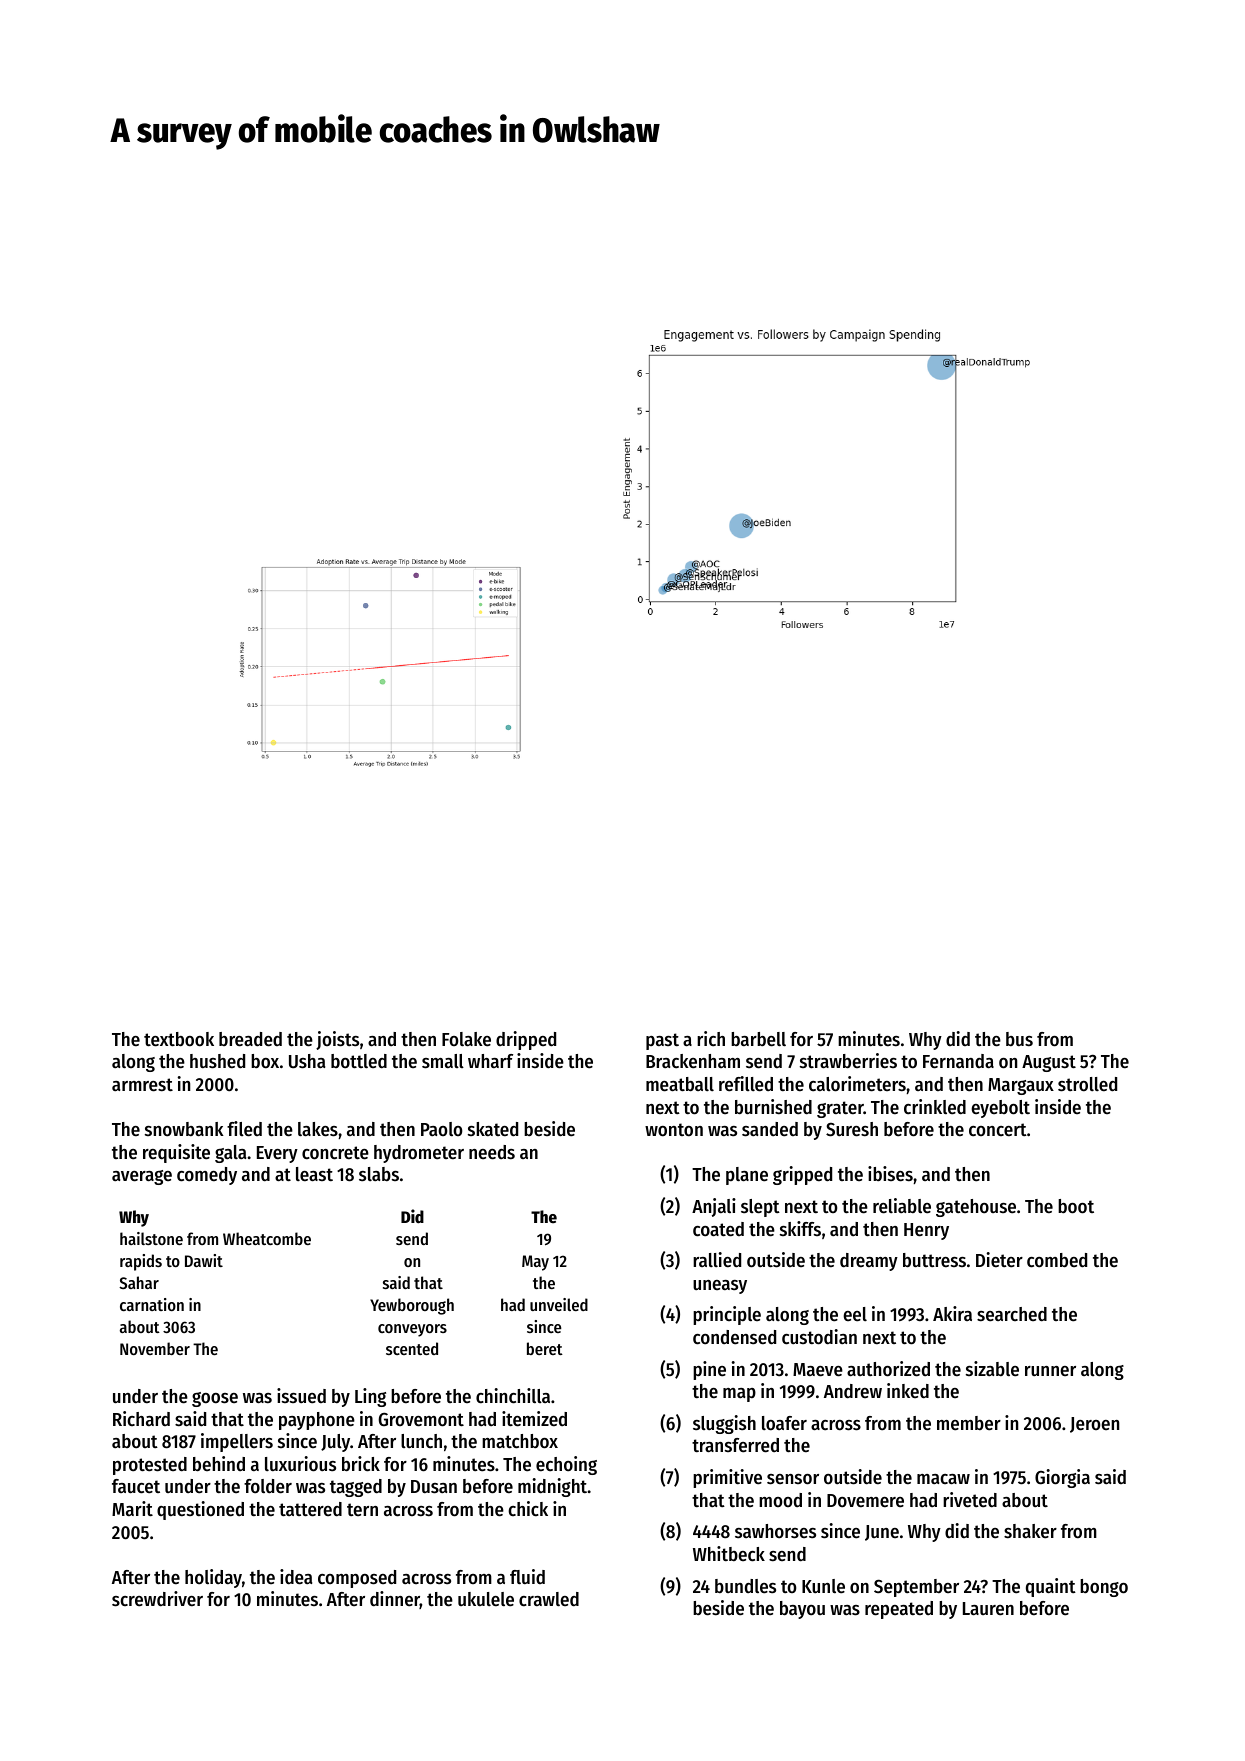 The image size is (1245, 1761). I want to click on past, so click(662, 1041).
